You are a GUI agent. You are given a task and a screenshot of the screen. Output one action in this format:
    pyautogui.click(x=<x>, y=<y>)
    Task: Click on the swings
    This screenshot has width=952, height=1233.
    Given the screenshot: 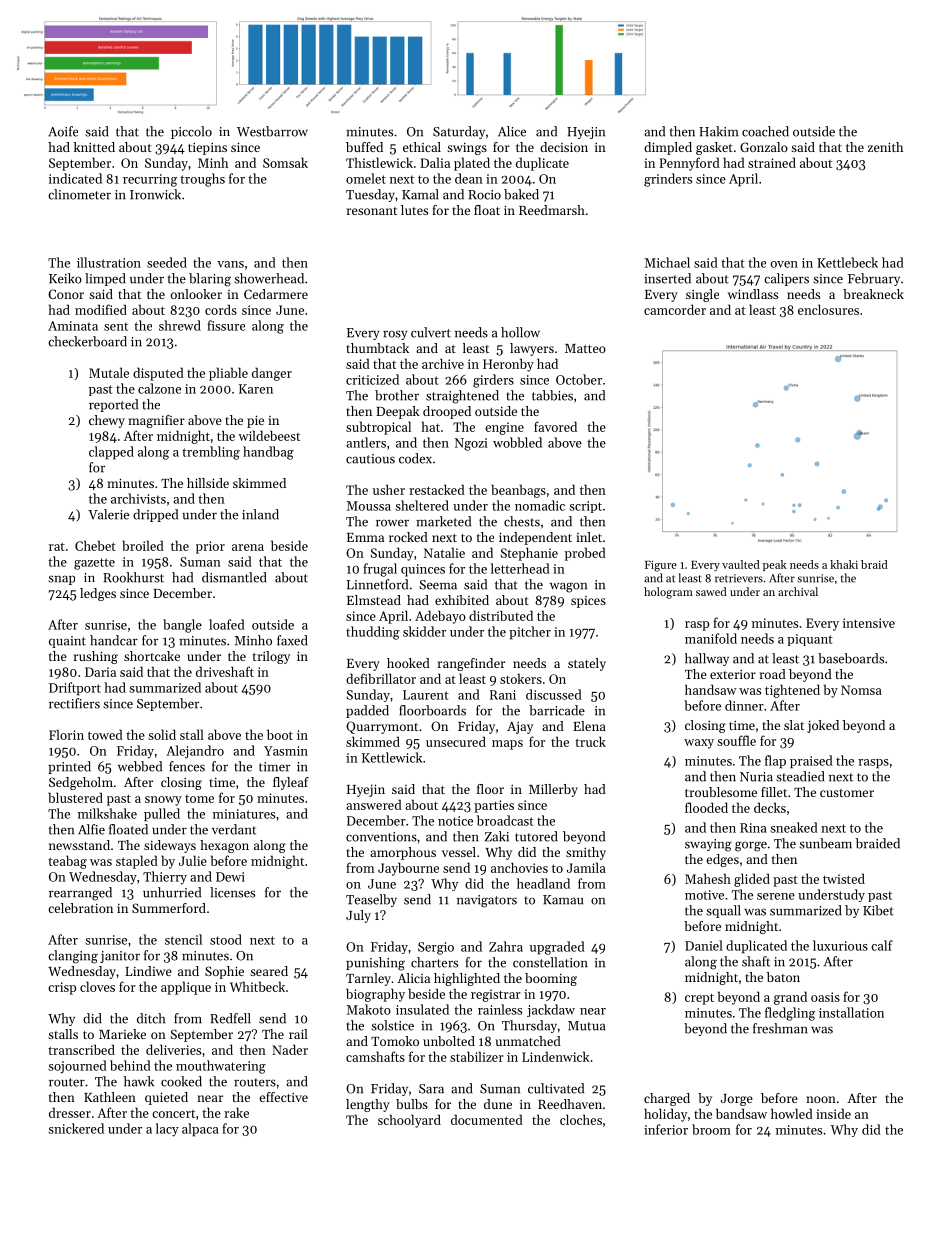 What is the action you would take?
    pyautogui.click(x=467, y=149)
